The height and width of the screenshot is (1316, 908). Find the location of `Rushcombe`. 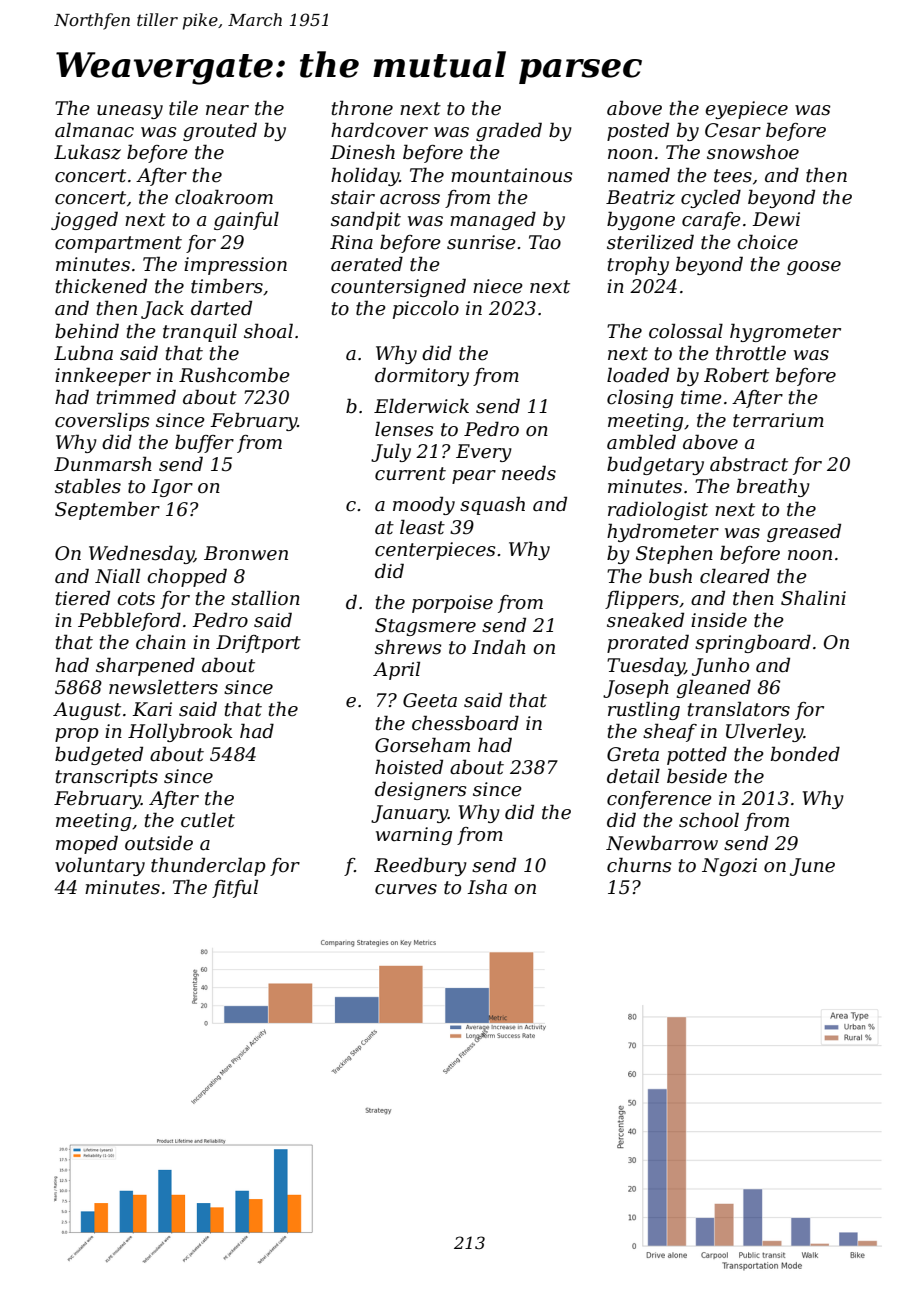

Rushcombe is located at coordinates (234, 375).
